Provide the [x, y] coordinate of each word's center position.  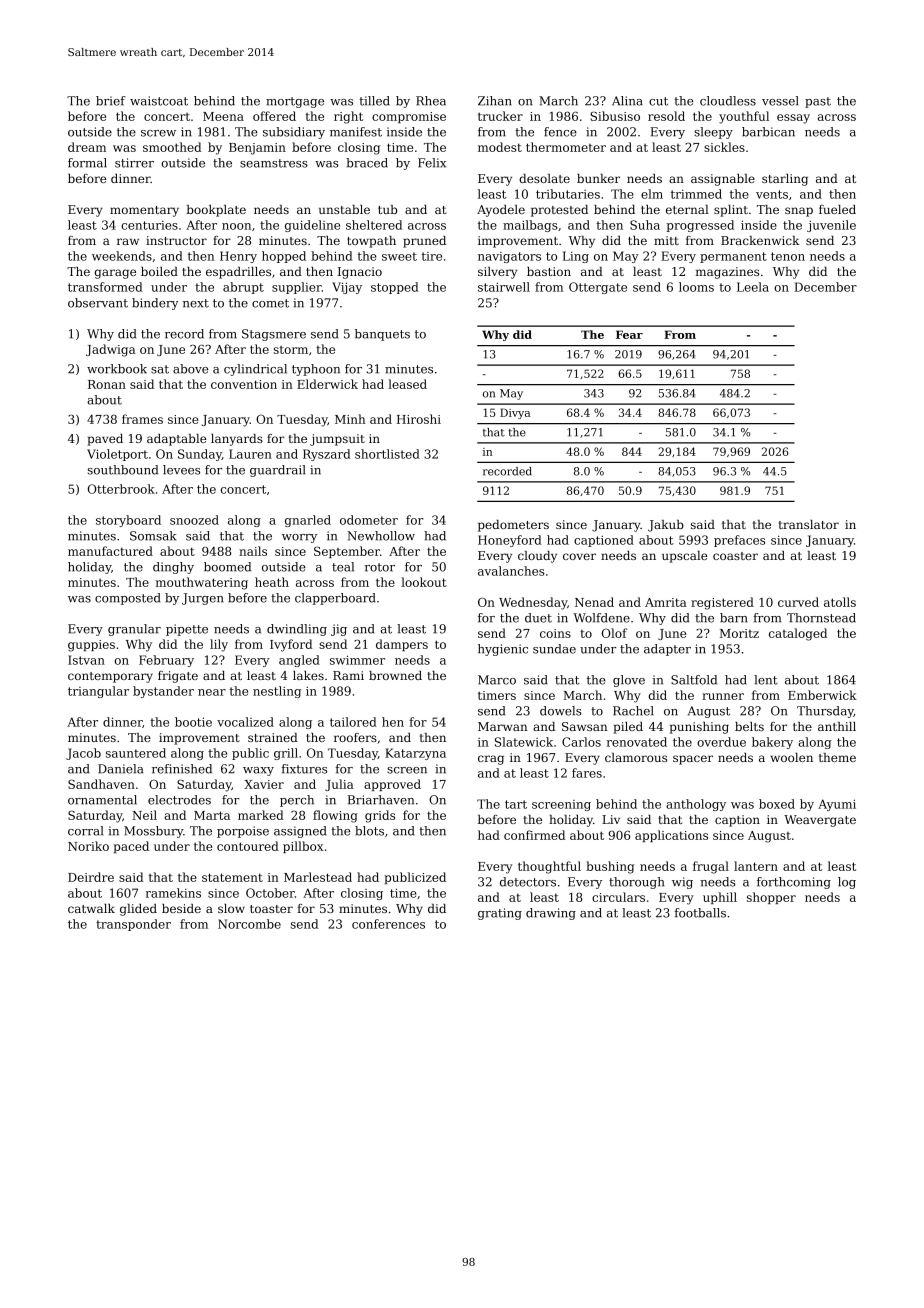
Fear [629, 334]
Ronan [107, 384]
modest [500, 147]
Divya [515, 413]
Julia [339, 785]
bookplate [216, 211]
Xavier [264, 784]
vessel [780, 101]
